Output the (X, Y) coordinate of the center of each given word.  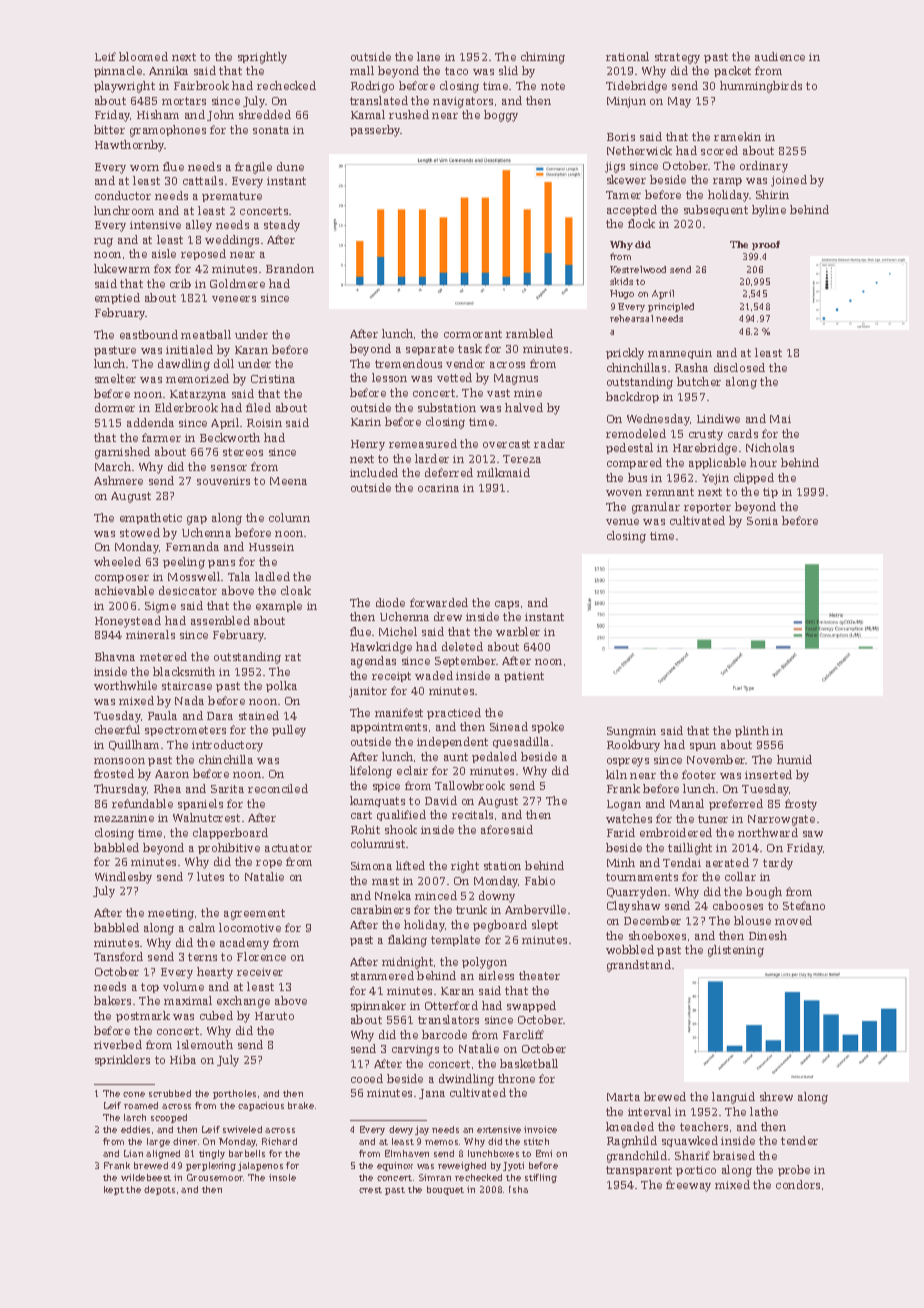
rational (627, 56)
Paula (162, 715)
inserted (768, 774)
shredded (265, 114)
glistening (736, 951)
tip (770, 493)
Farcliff (523, 1034)
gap (197, 520)
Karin (366, 422)
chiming (543, 58)
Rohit (365, 829)
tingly (212, 1154)
